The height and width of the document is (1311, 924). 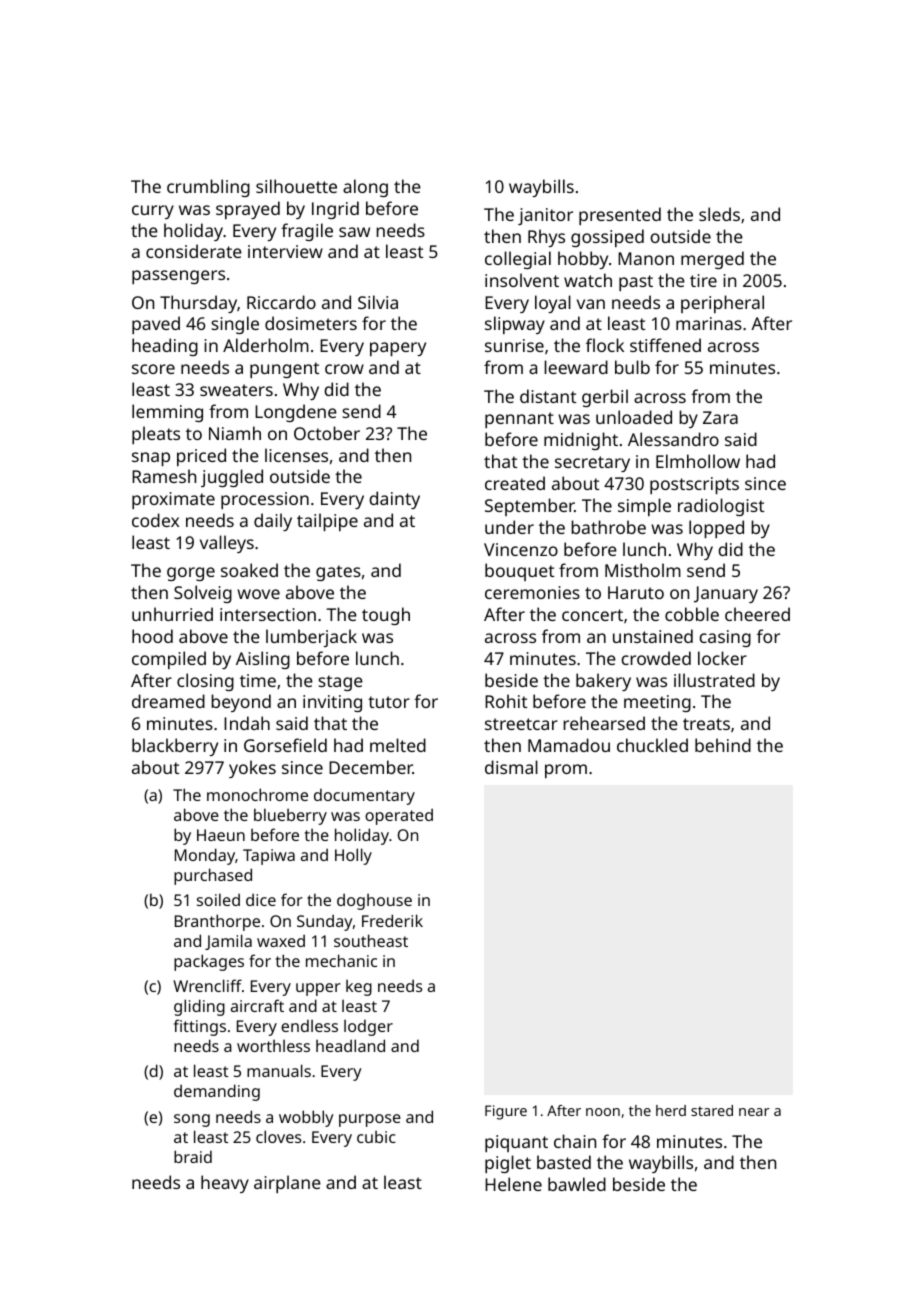 What do you see at coordinates (511, 767) in the document?
I see `dismal` at bounding box center [511, 767].
